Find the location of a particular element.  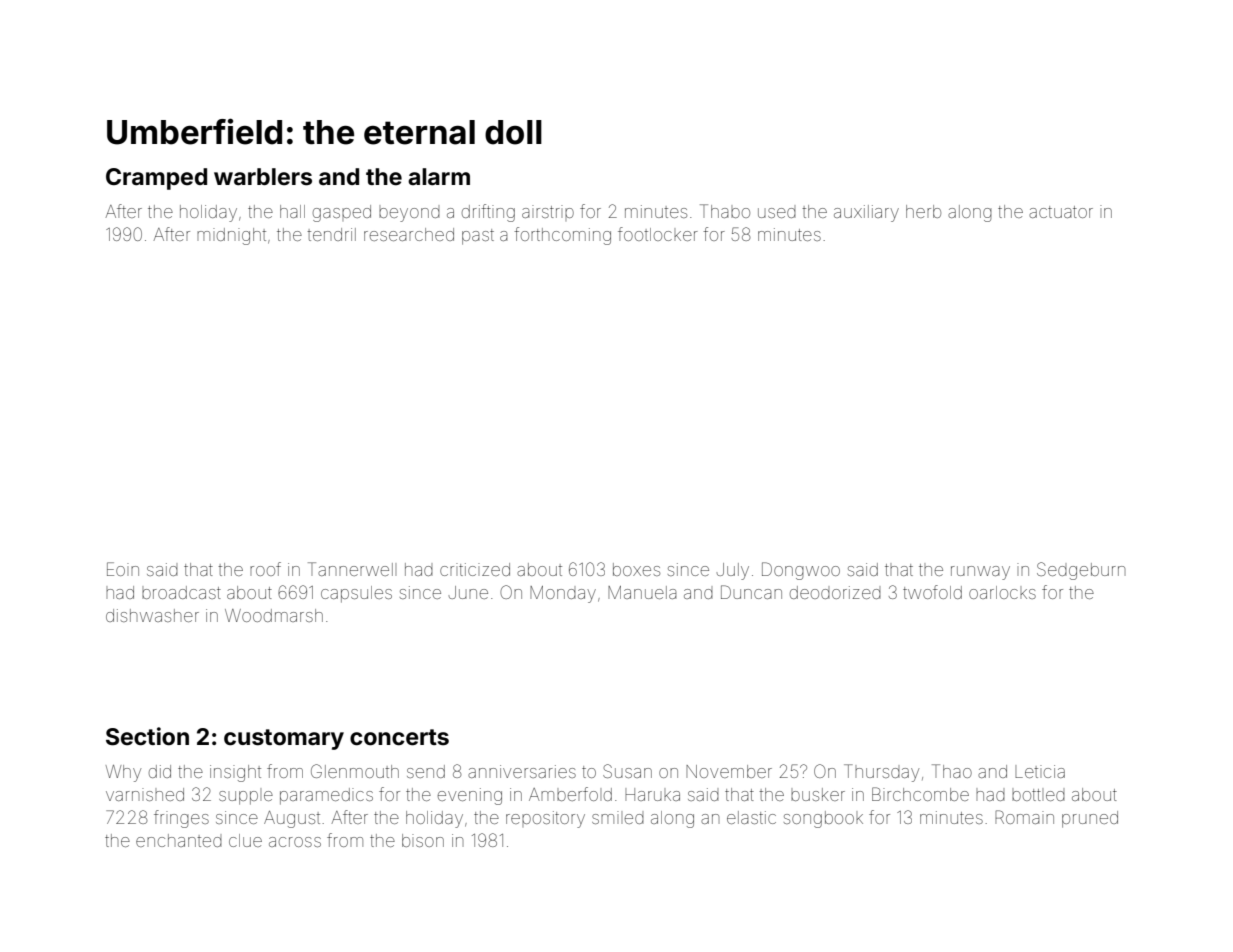

actuator is located at coordinates (1061, 212).
